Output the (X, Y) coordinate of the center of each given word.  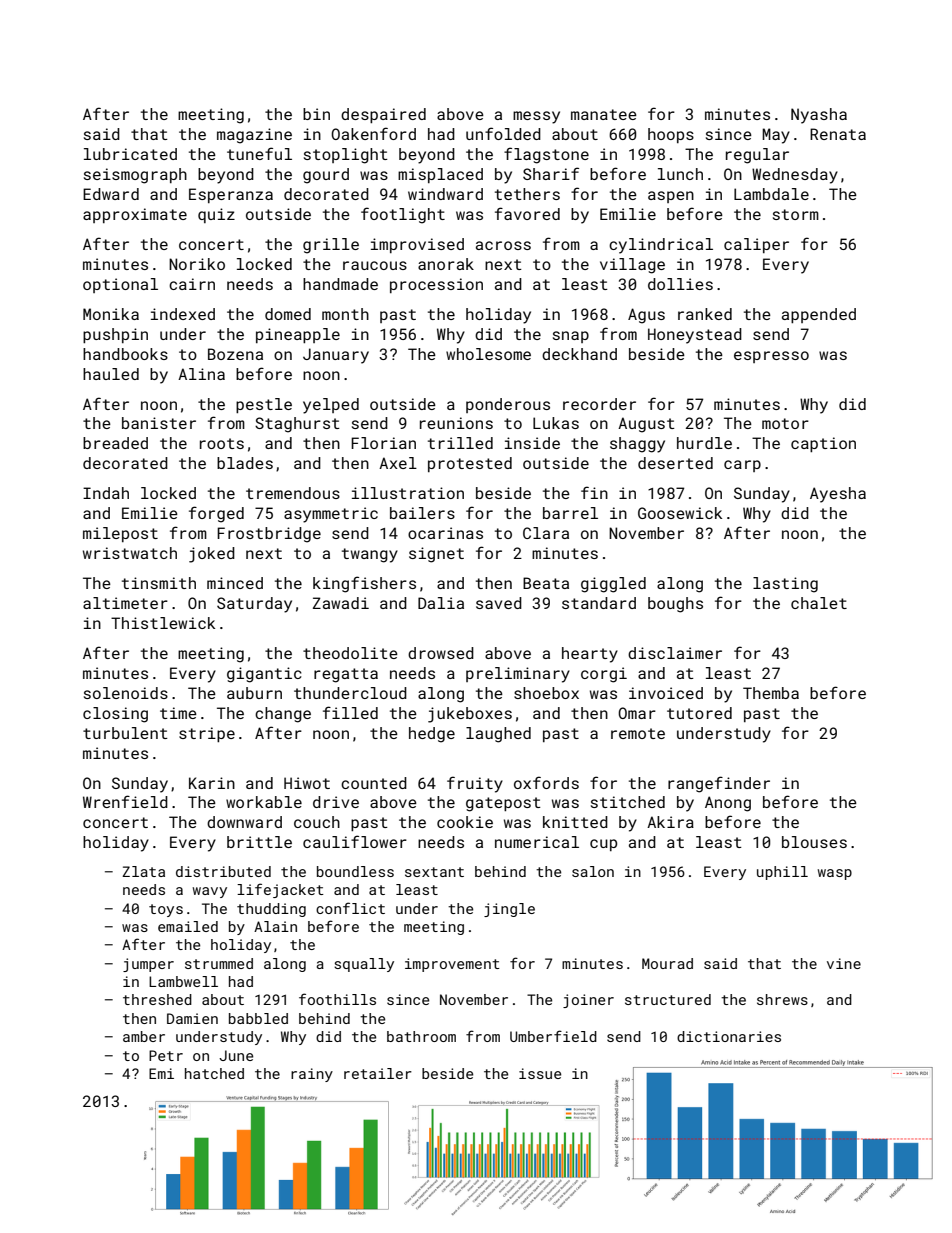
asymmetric (331, 515)
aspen (671, 197)
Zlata (143, 871)
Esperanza (231, 195)
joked (212, 555)
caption (823, 444)
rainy (312, 1075)
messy (536, 117)
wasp (835, 874)
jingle (509, 910)
